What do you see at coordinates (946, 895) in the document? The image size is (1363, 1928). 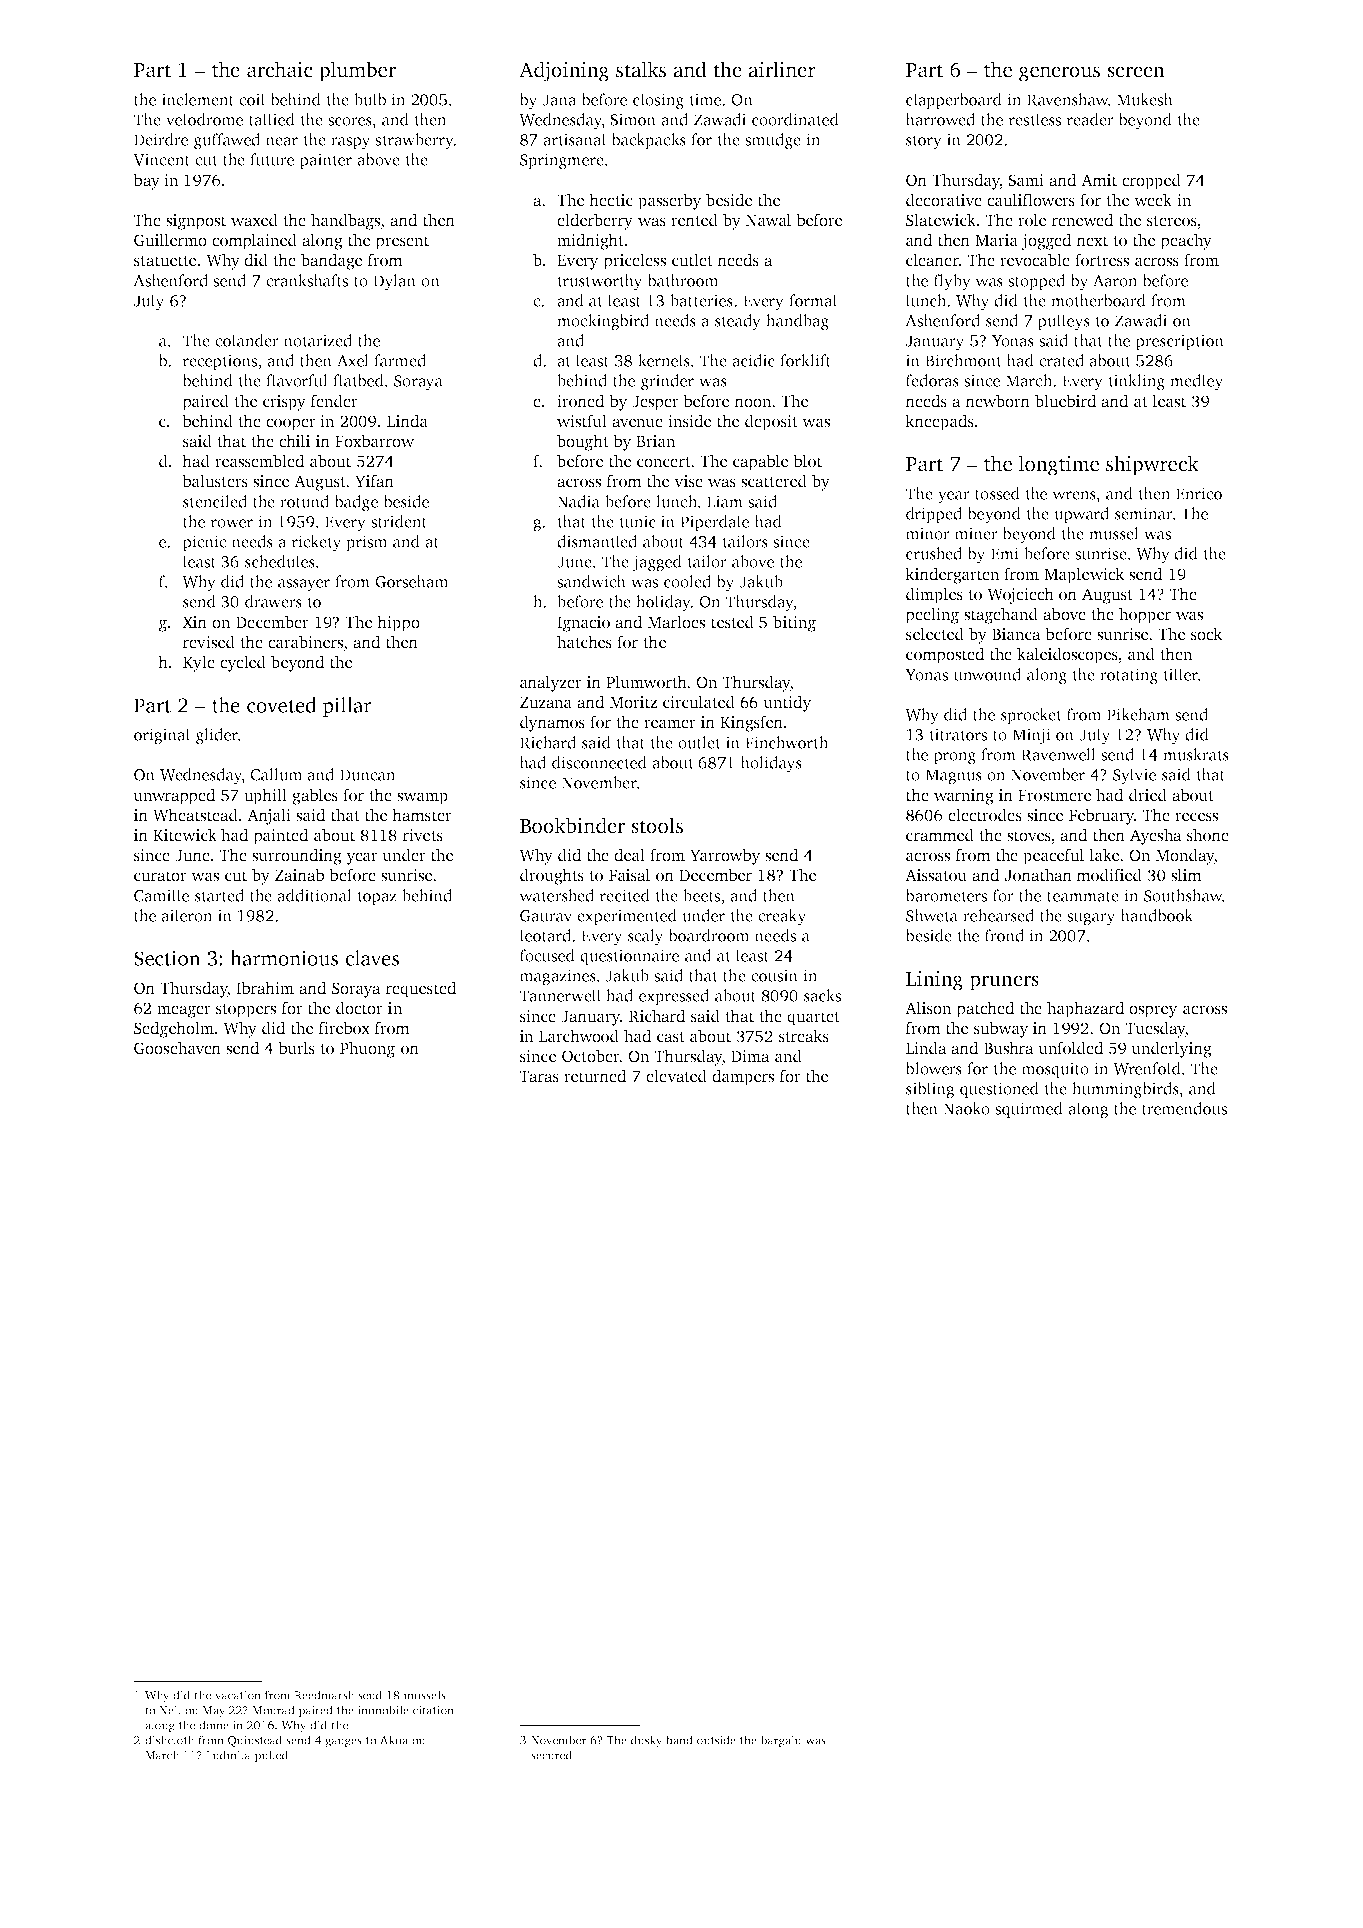 I see `barometers` at bounding box center [946, 895].
